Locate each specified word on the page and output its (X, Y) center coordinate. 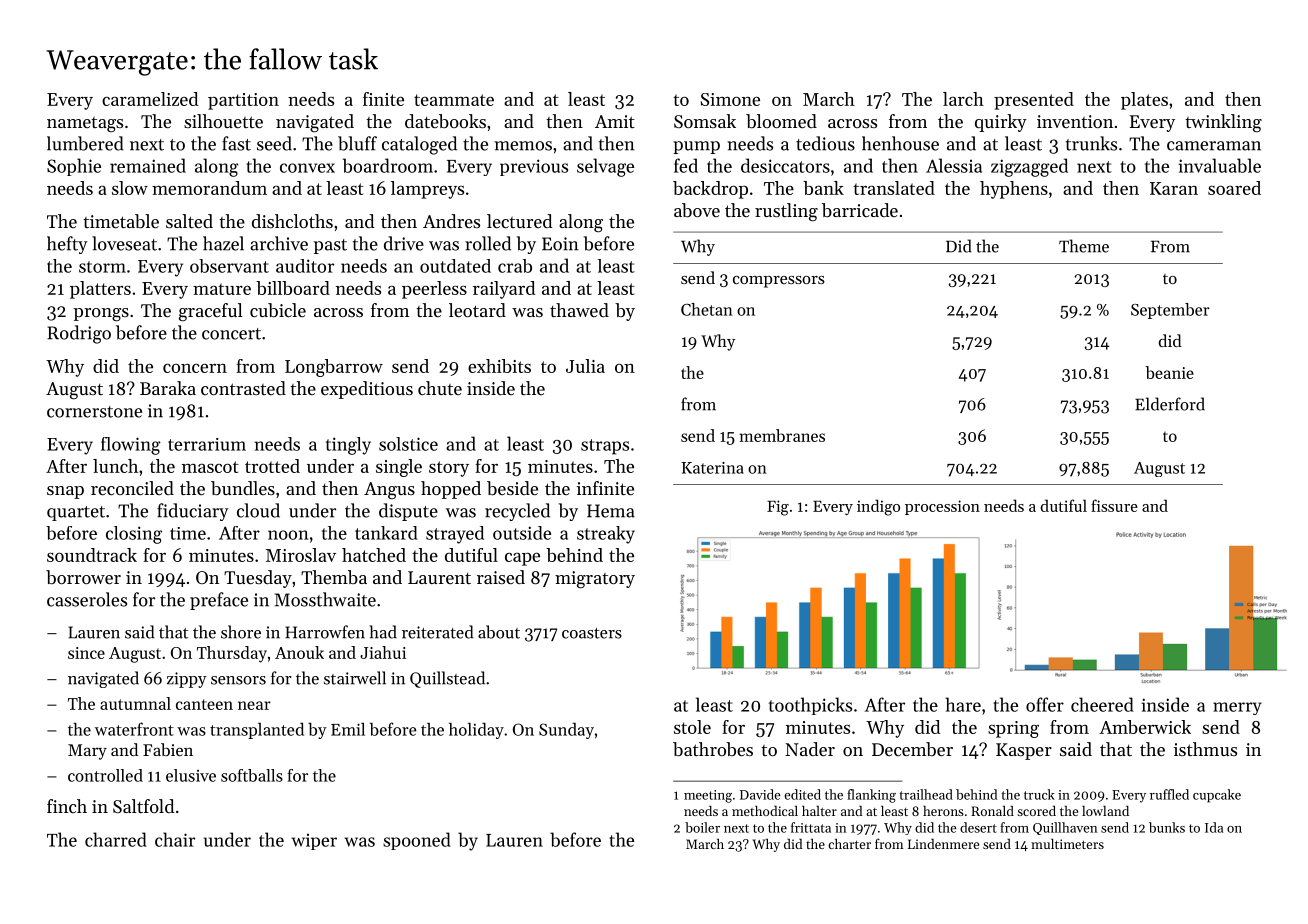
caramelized (150, 99)
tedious (825, 143)
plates (1144, 101)
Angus (389, 490)
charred (116, 839)
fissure (1114, 505)
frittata (811, 827)
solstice (408, 444)
